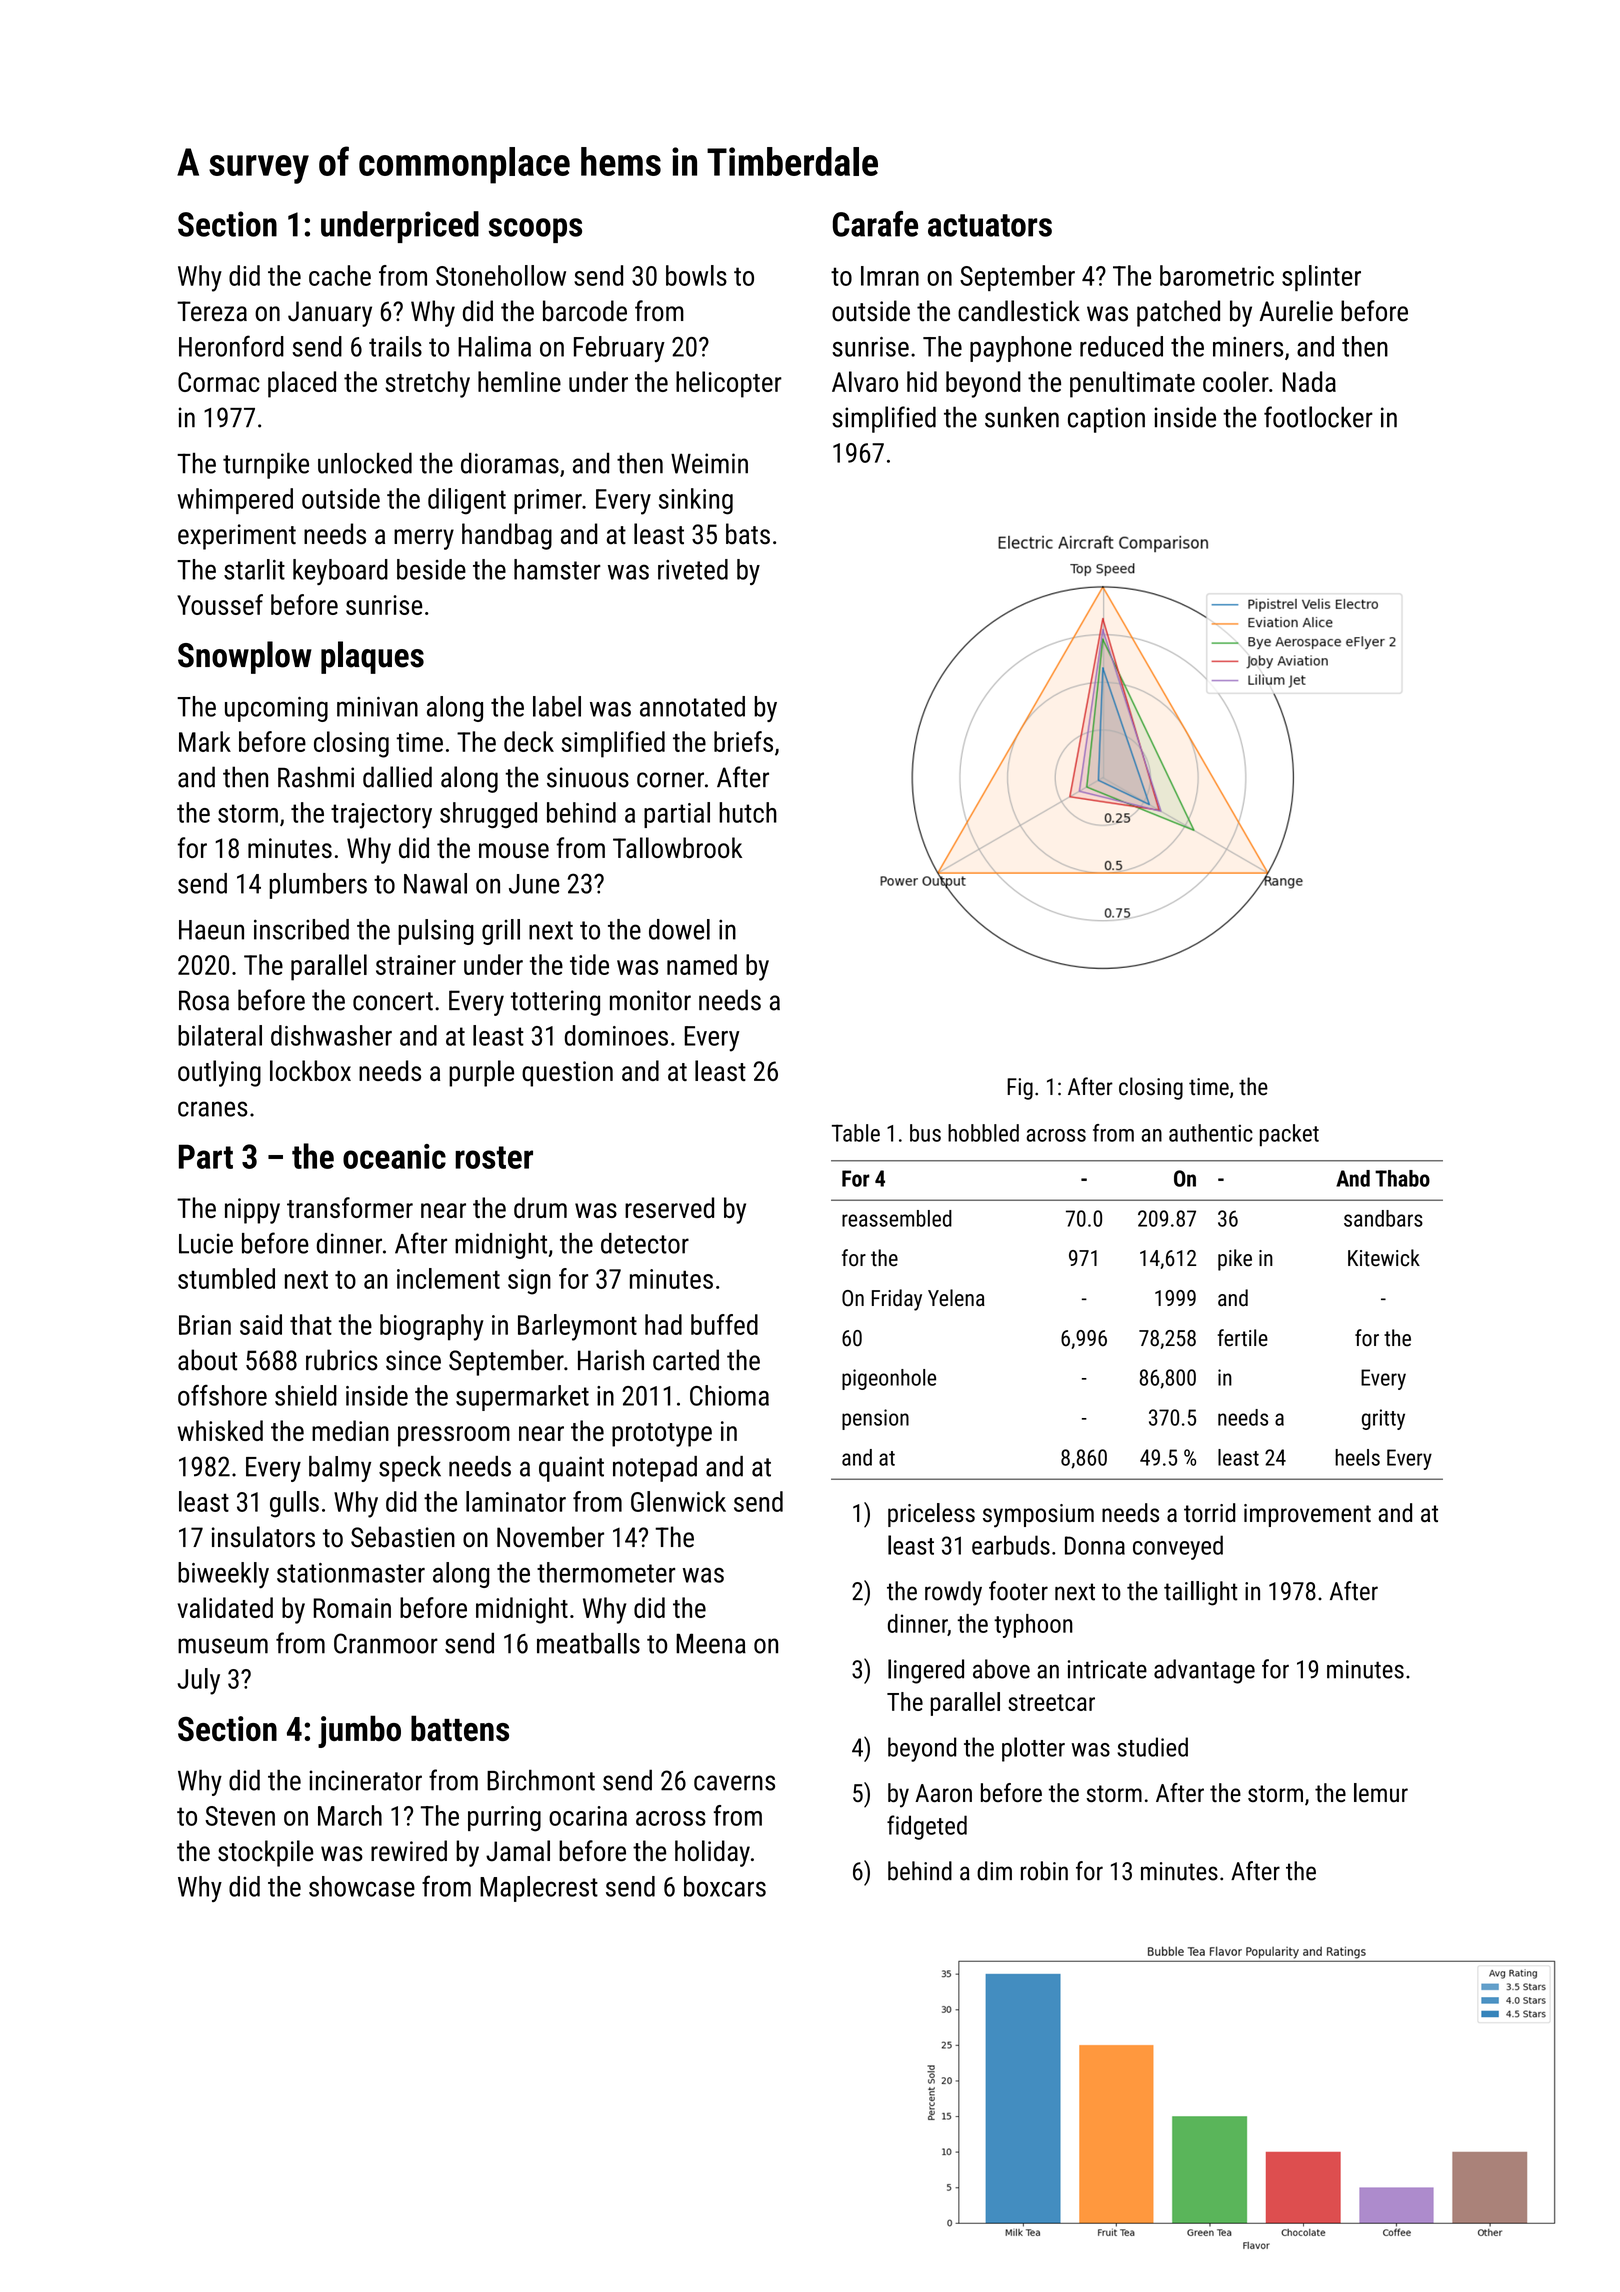 The image size is (1620, 2292). I want to click on unlocked, so click(365, 463).
